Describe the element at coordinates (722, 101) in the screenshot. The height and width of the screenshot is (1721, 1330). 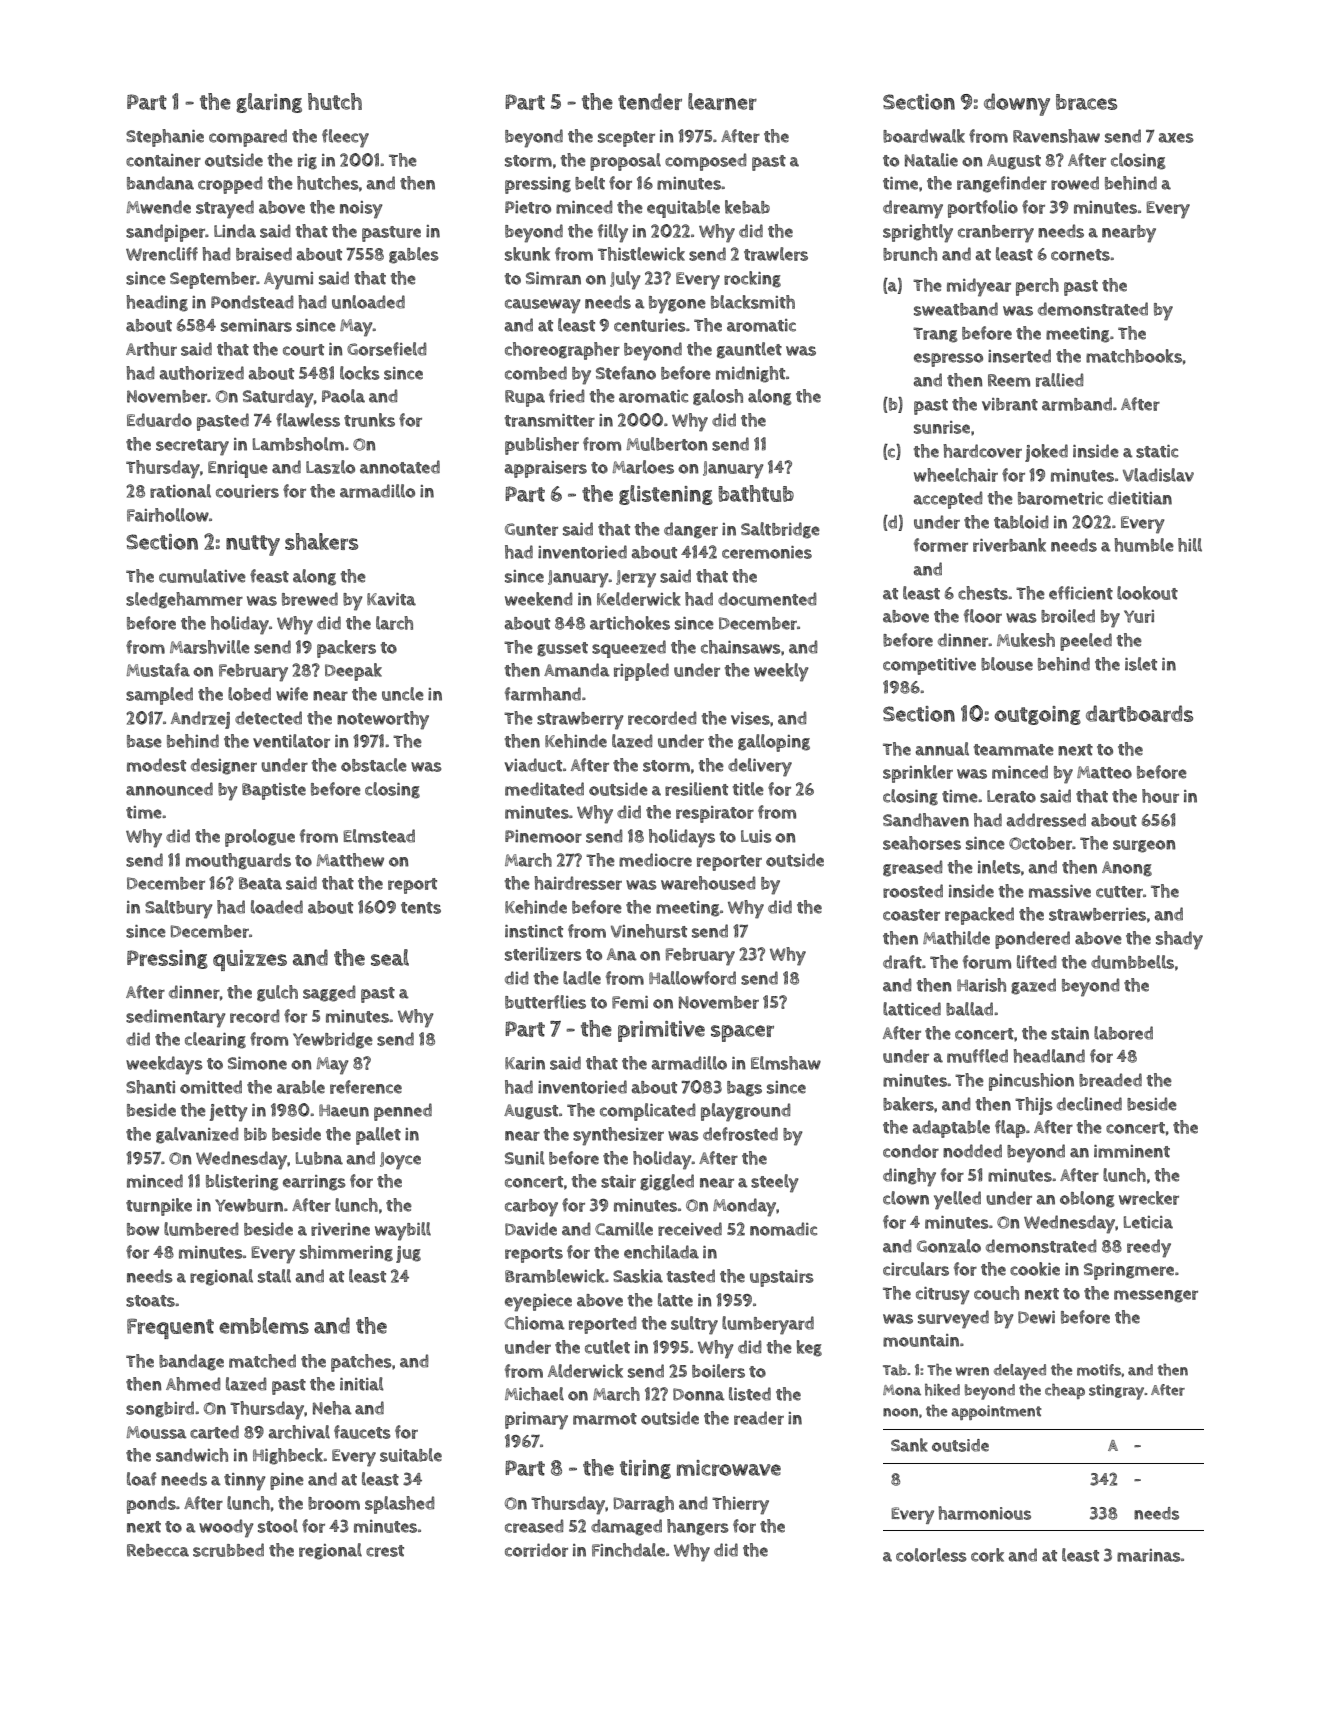
I see `learner` at that location.
